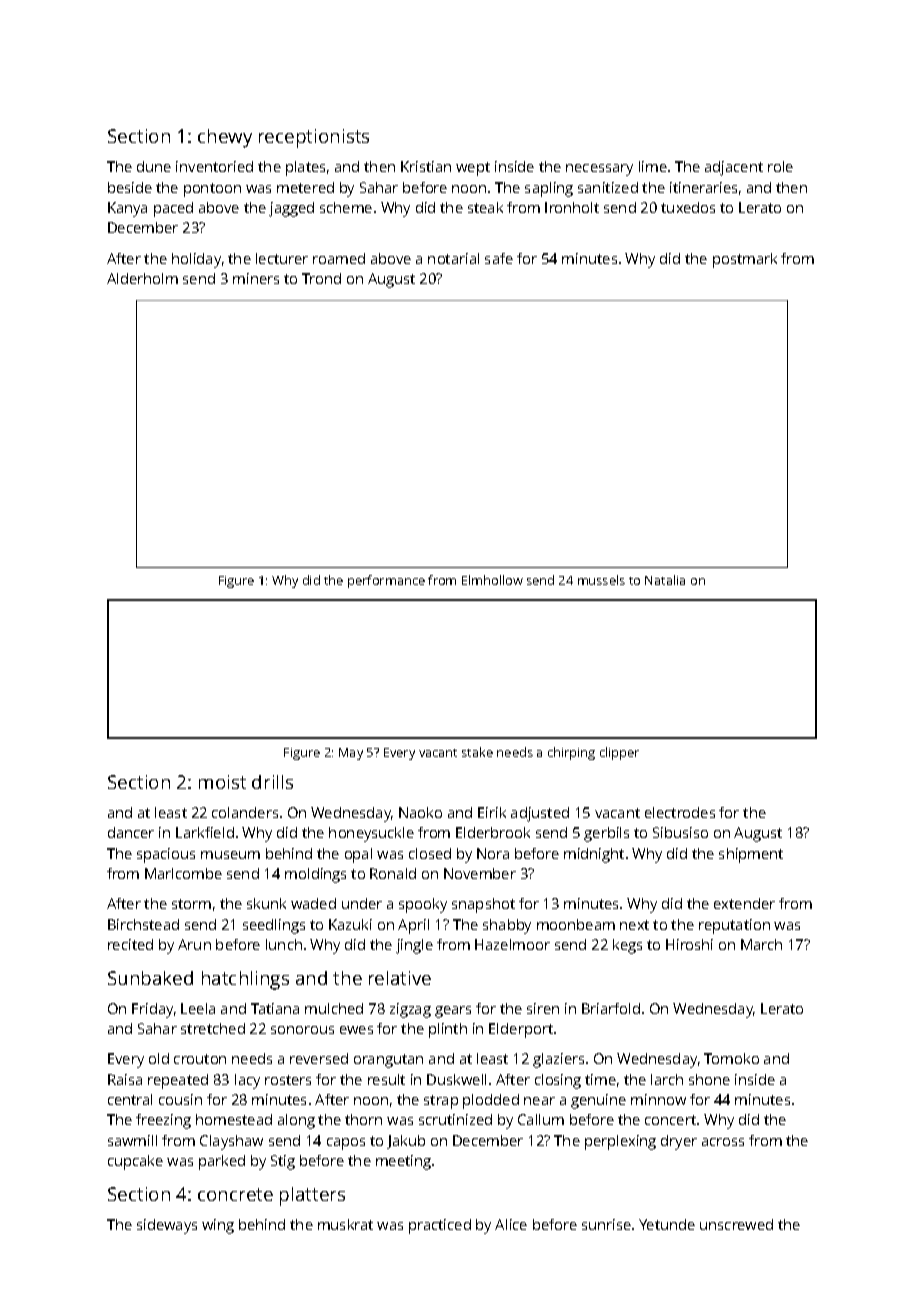 The image size is (924, 1314). What do you see at coordinates (453, 258) in the screenshot?
I see `notarial` at bounding box center [453, 258].
